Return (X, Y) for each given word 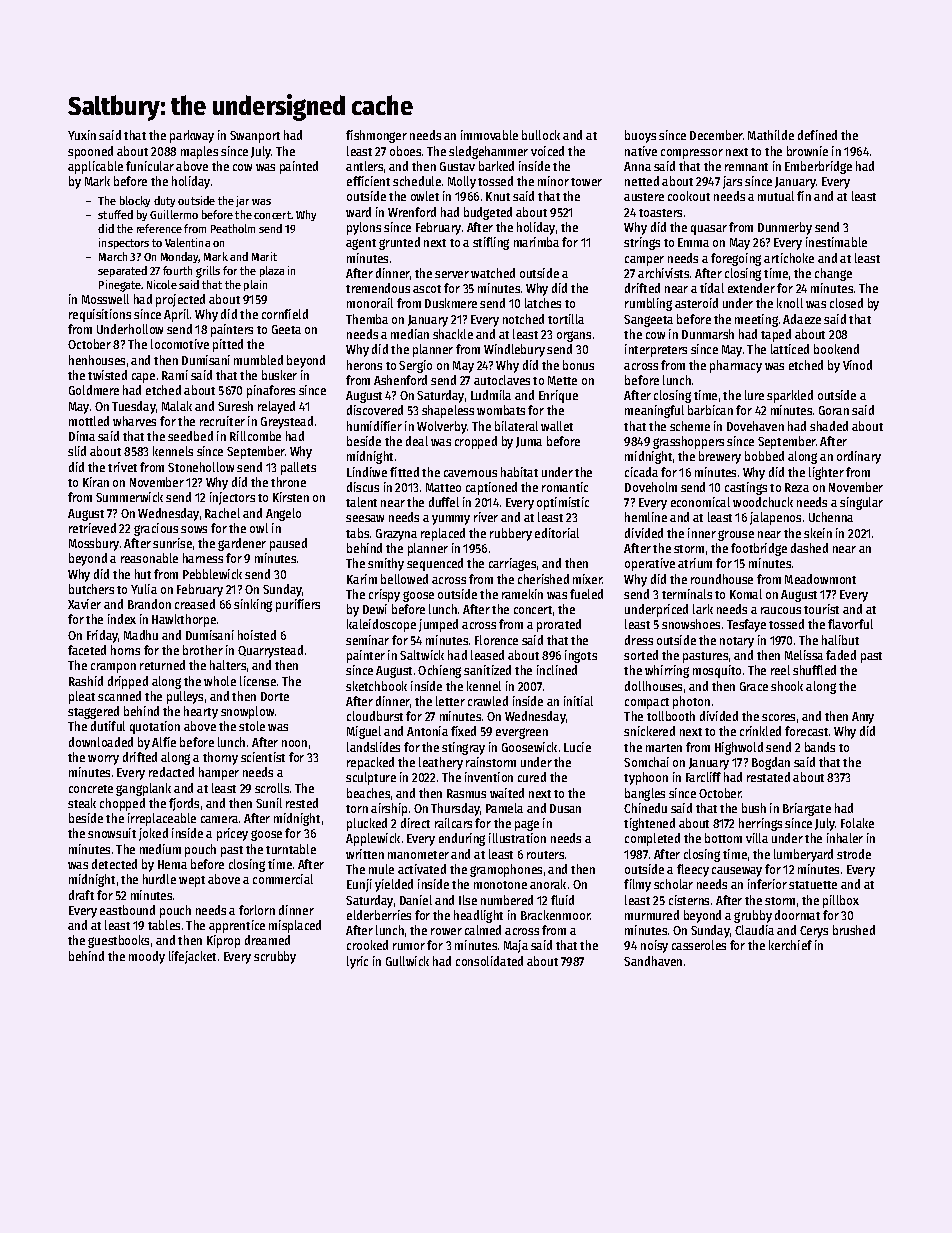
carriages (512, 564)
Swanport (255, 137)
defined (817, 135)
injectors (232, 498)
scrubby (275, 957)
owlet (425, 196)
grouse (736, 535)
